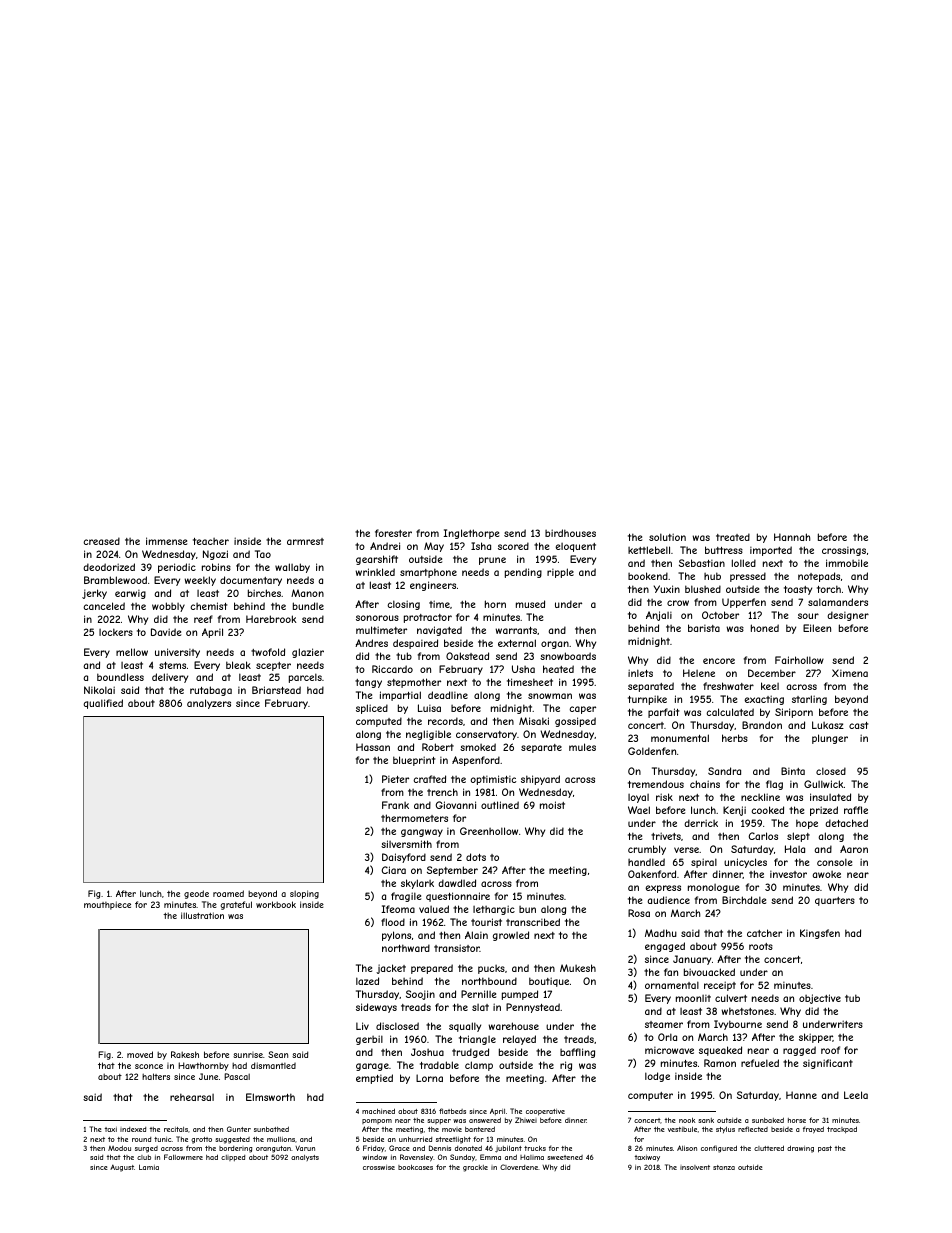  What do you see at coordinates (433, 586) in the screenshot?
I see `engineers` at bounding box center [433, 586].
